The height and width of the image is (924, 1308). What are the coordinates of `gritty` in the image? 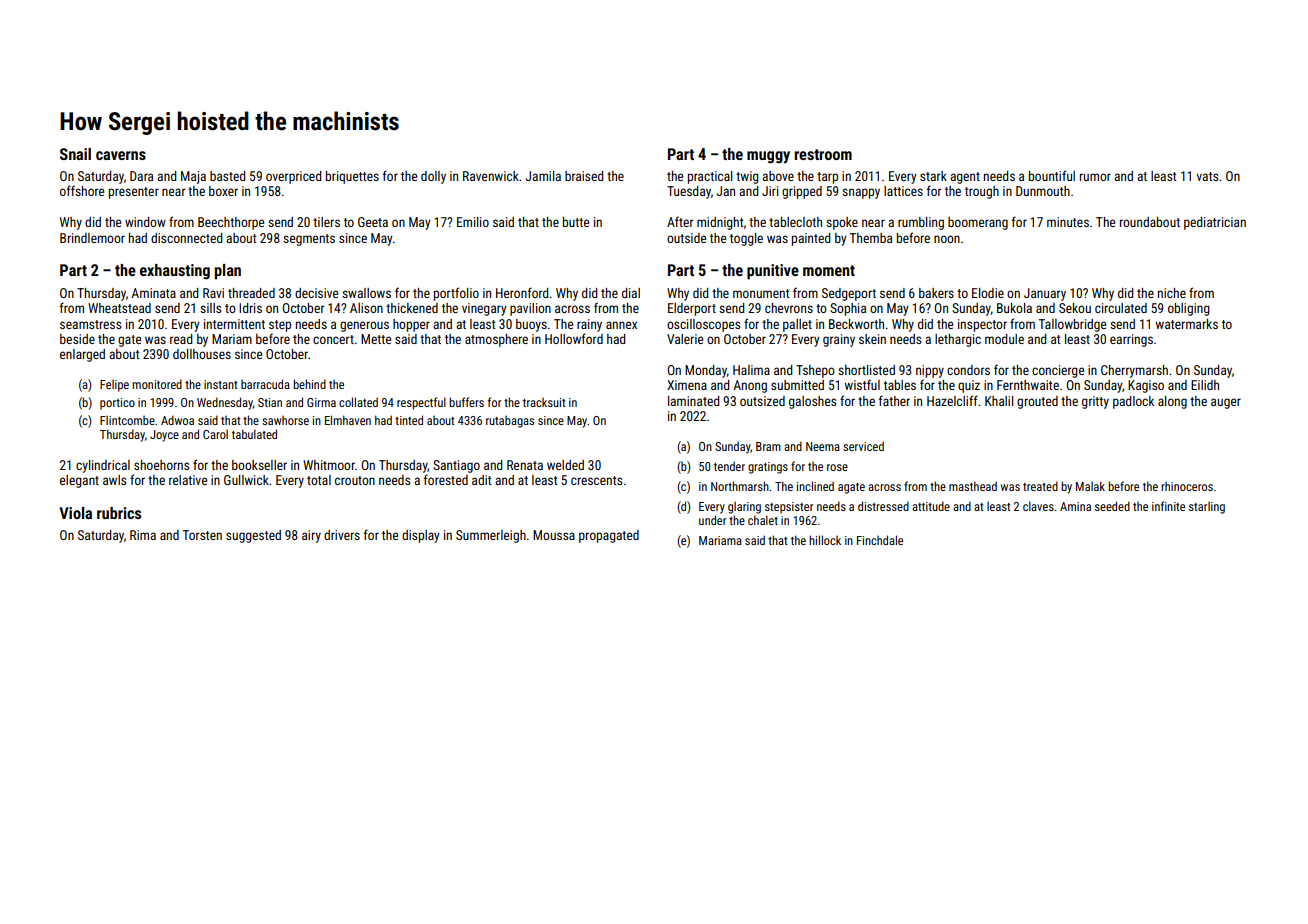 It's located at (1095, 402).
